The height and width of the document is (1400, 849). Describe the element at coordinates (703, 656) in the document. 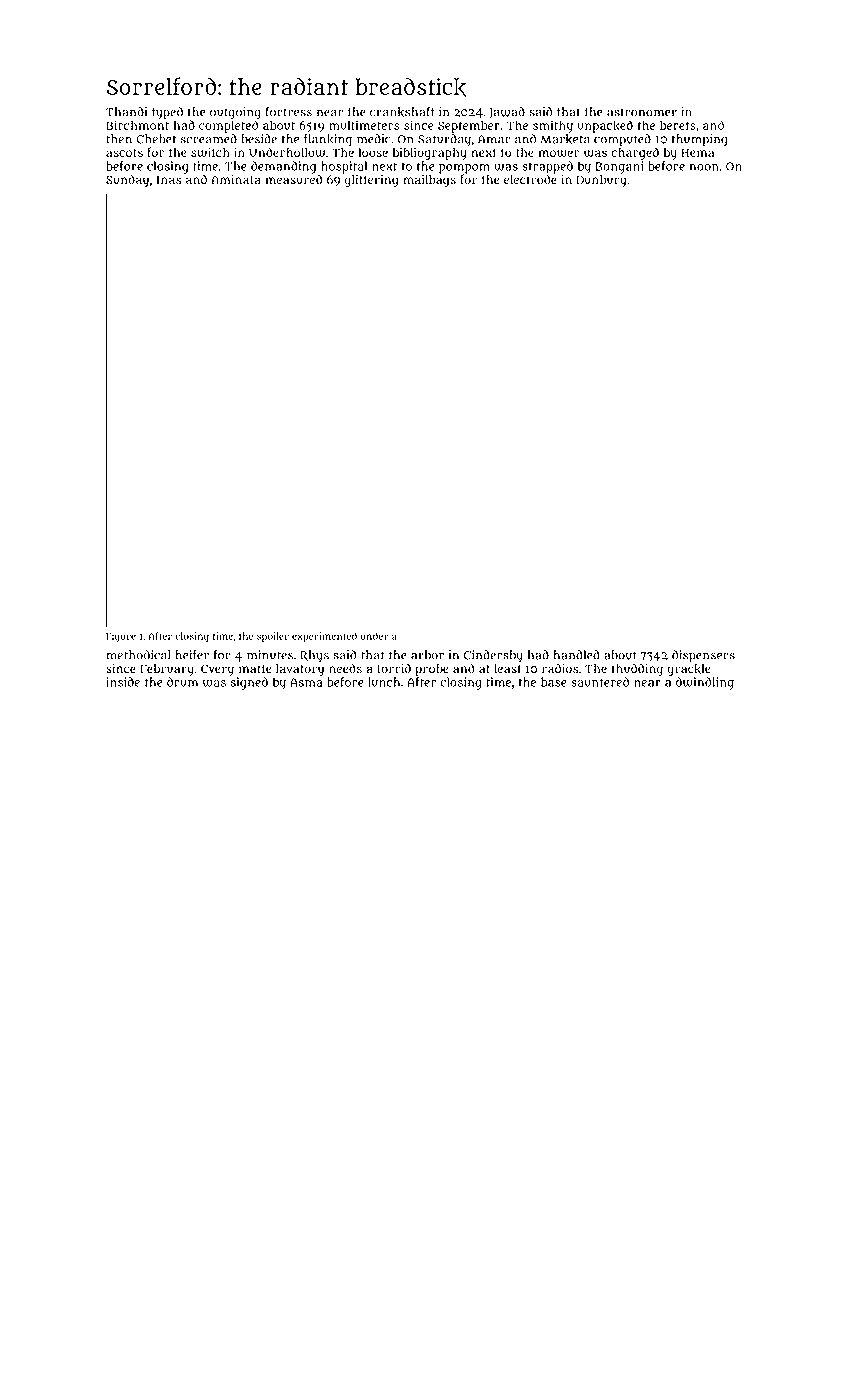

I see `dispensers` at that location.
